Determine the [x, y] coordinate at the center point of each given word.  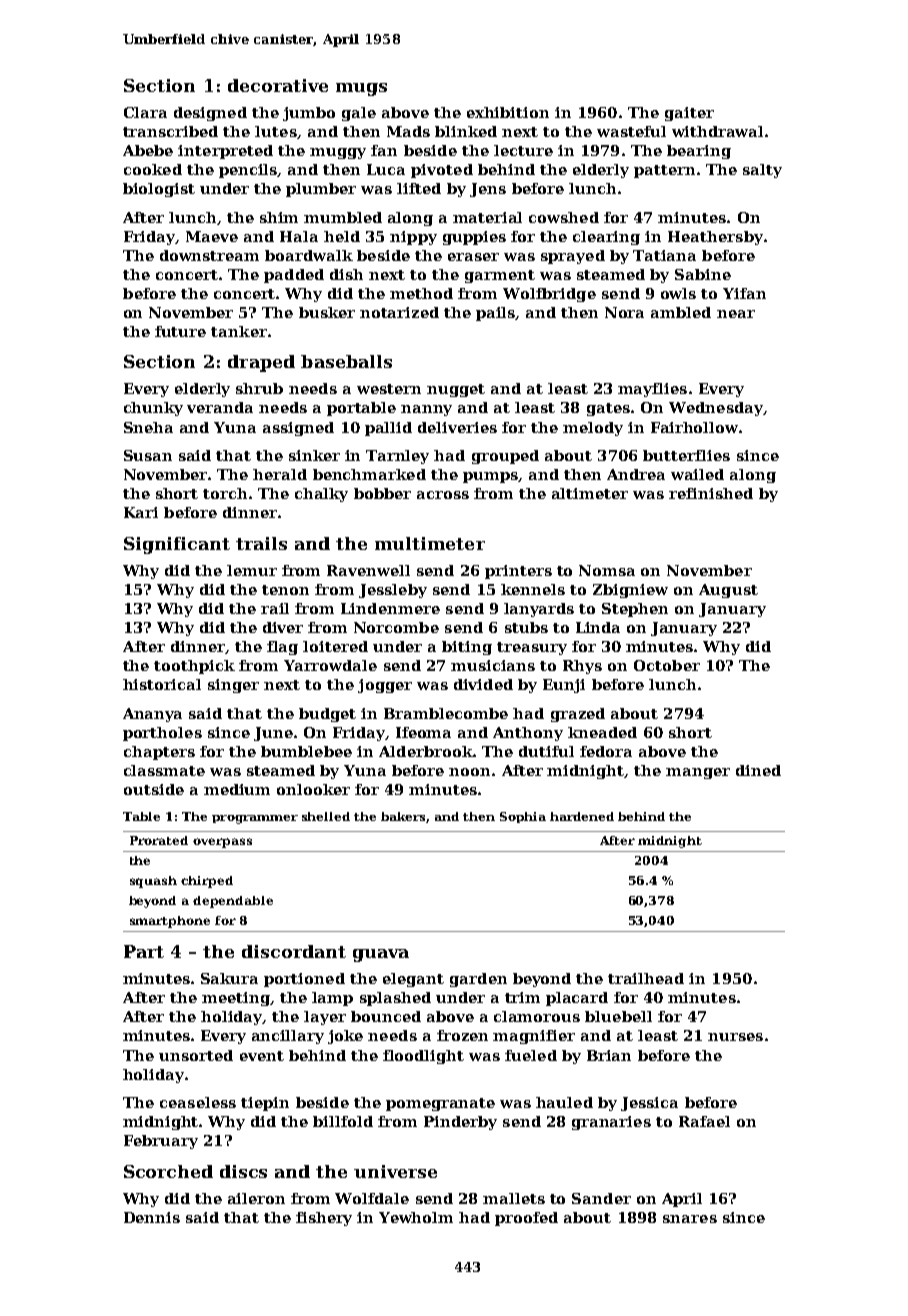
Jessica [649, 1104]
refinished [711, 493]
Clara [145, 112]
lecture [523, 150]
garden [478, 980]
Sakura [229, 978]
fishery [324, 1219]
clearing [606, 238]
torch [225, 493]
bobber [382, 493]
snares [690, 1219]
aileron [256, 1198]
